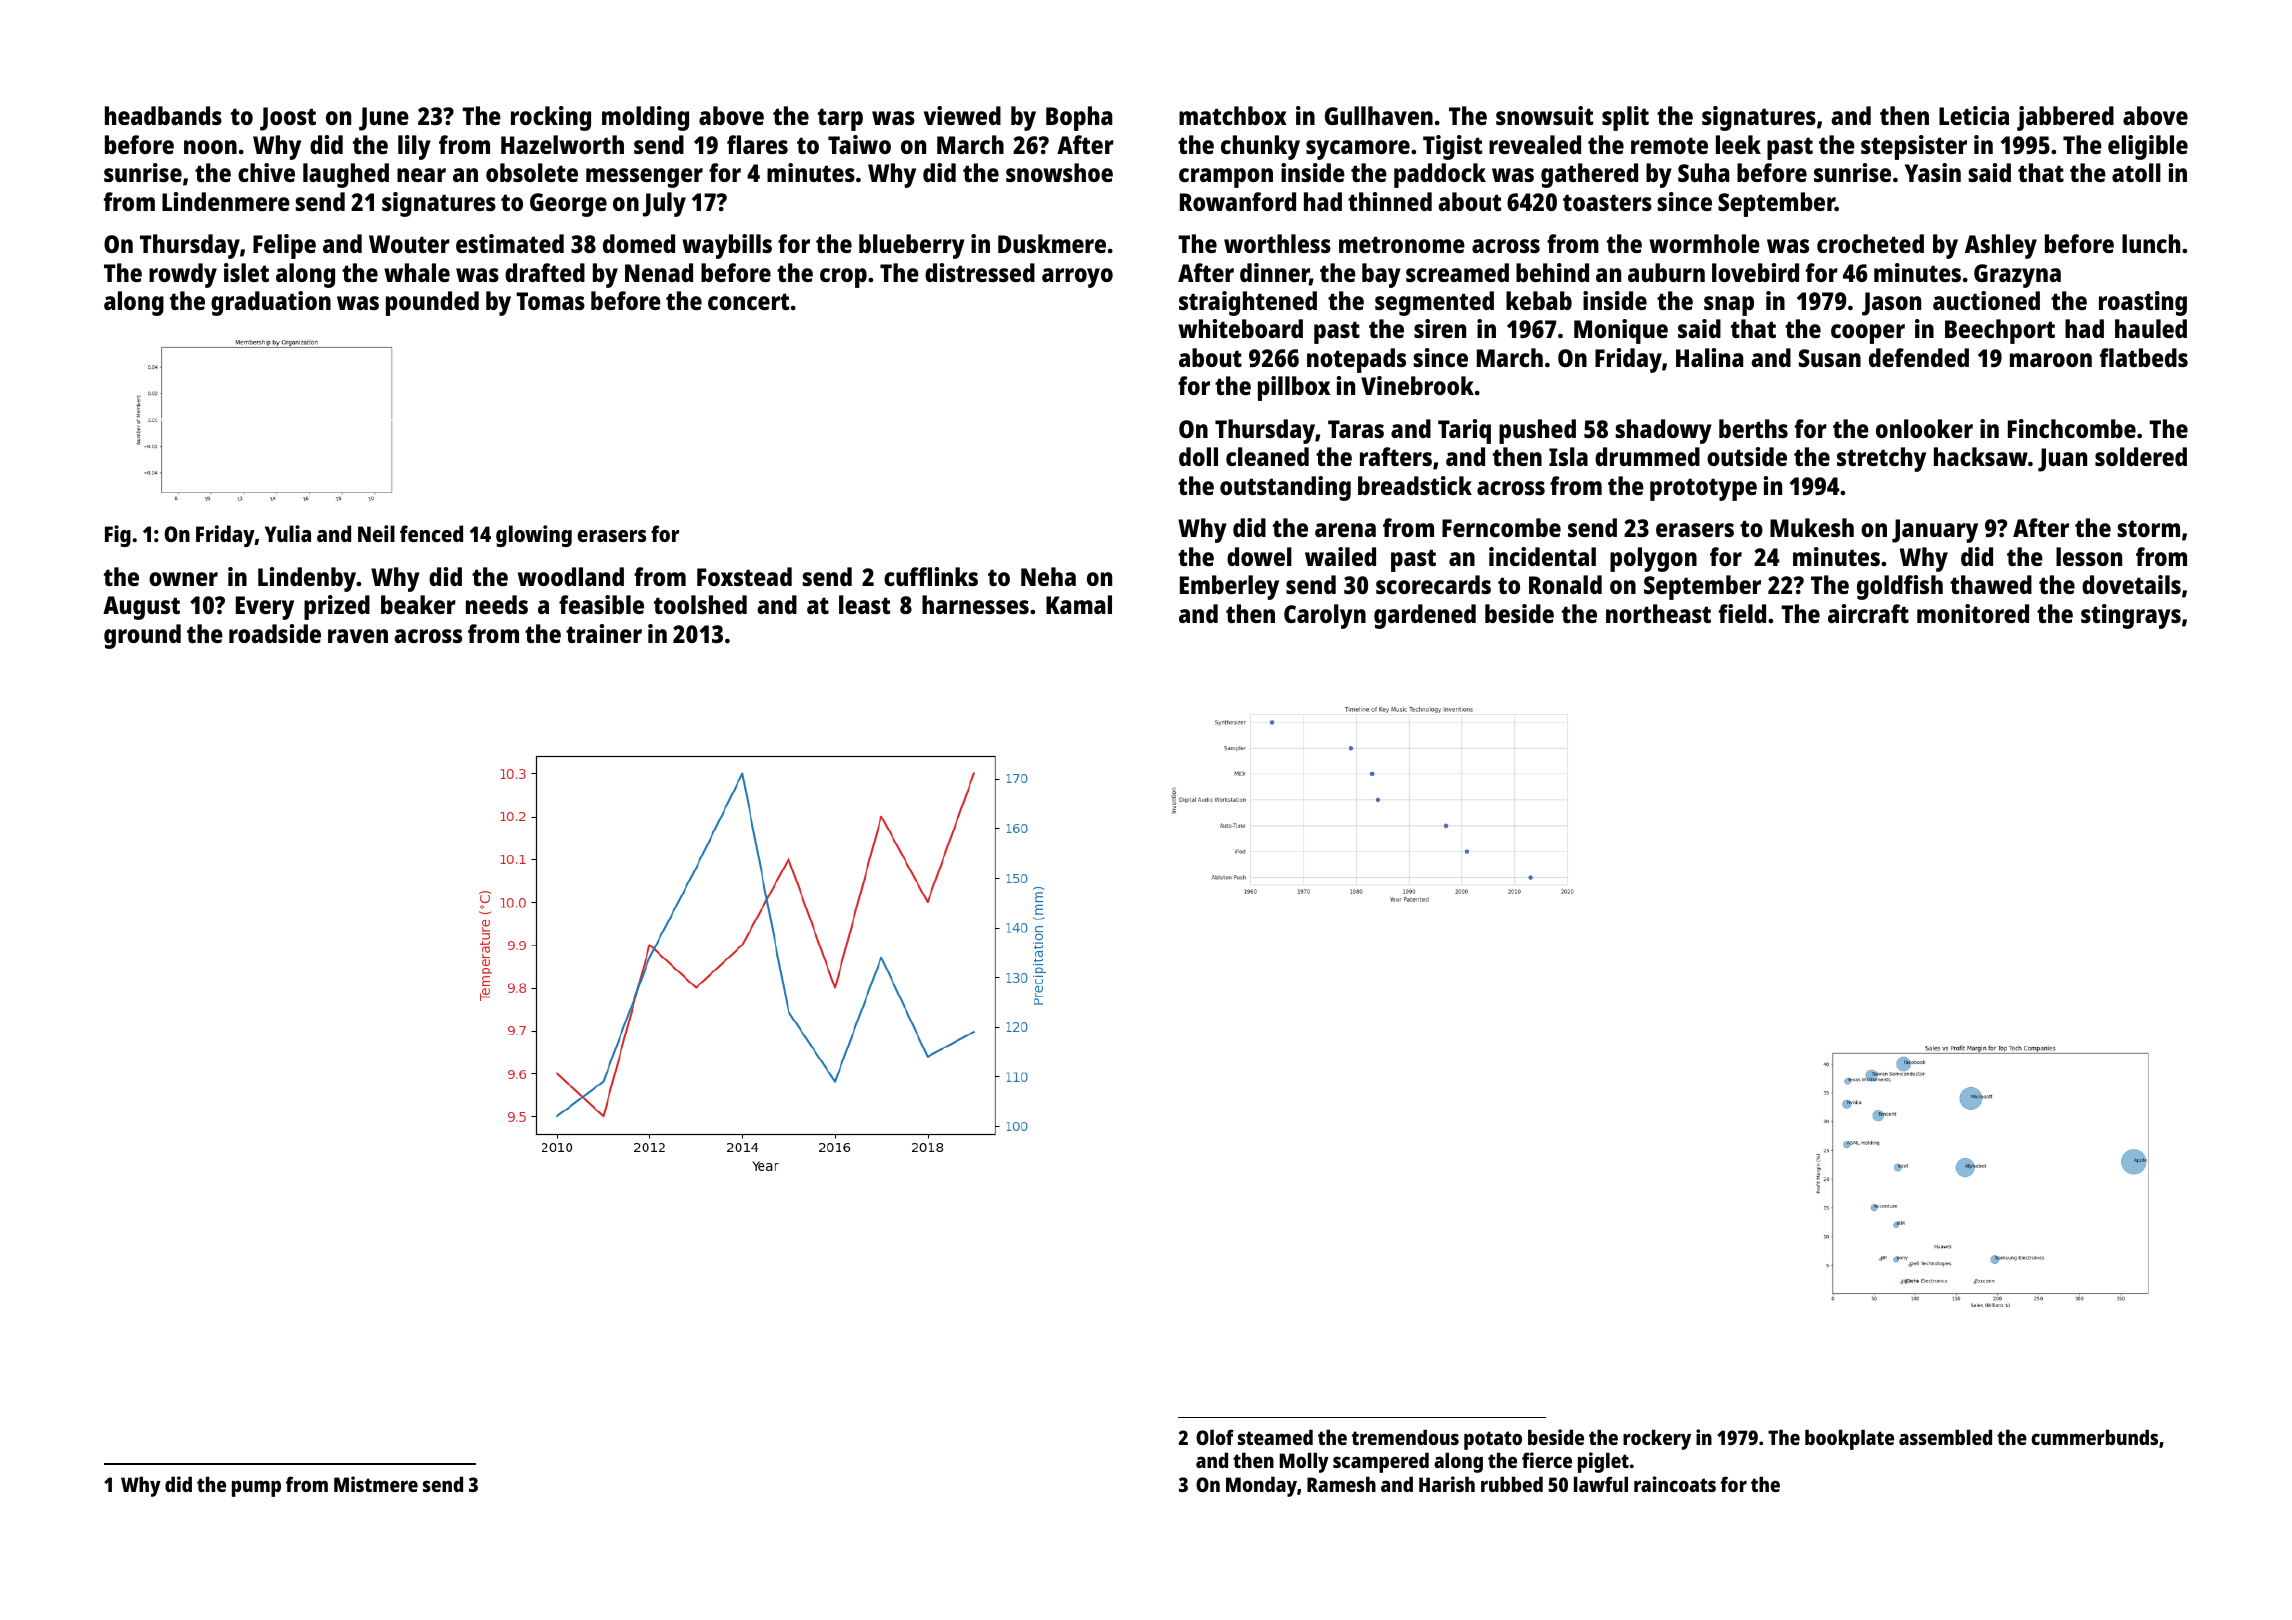 The width and height of the screenshot is (2292, 1620). Describe the element at coordinates (2131, 584) in the screenshot. I see `dovetails` at that location.
